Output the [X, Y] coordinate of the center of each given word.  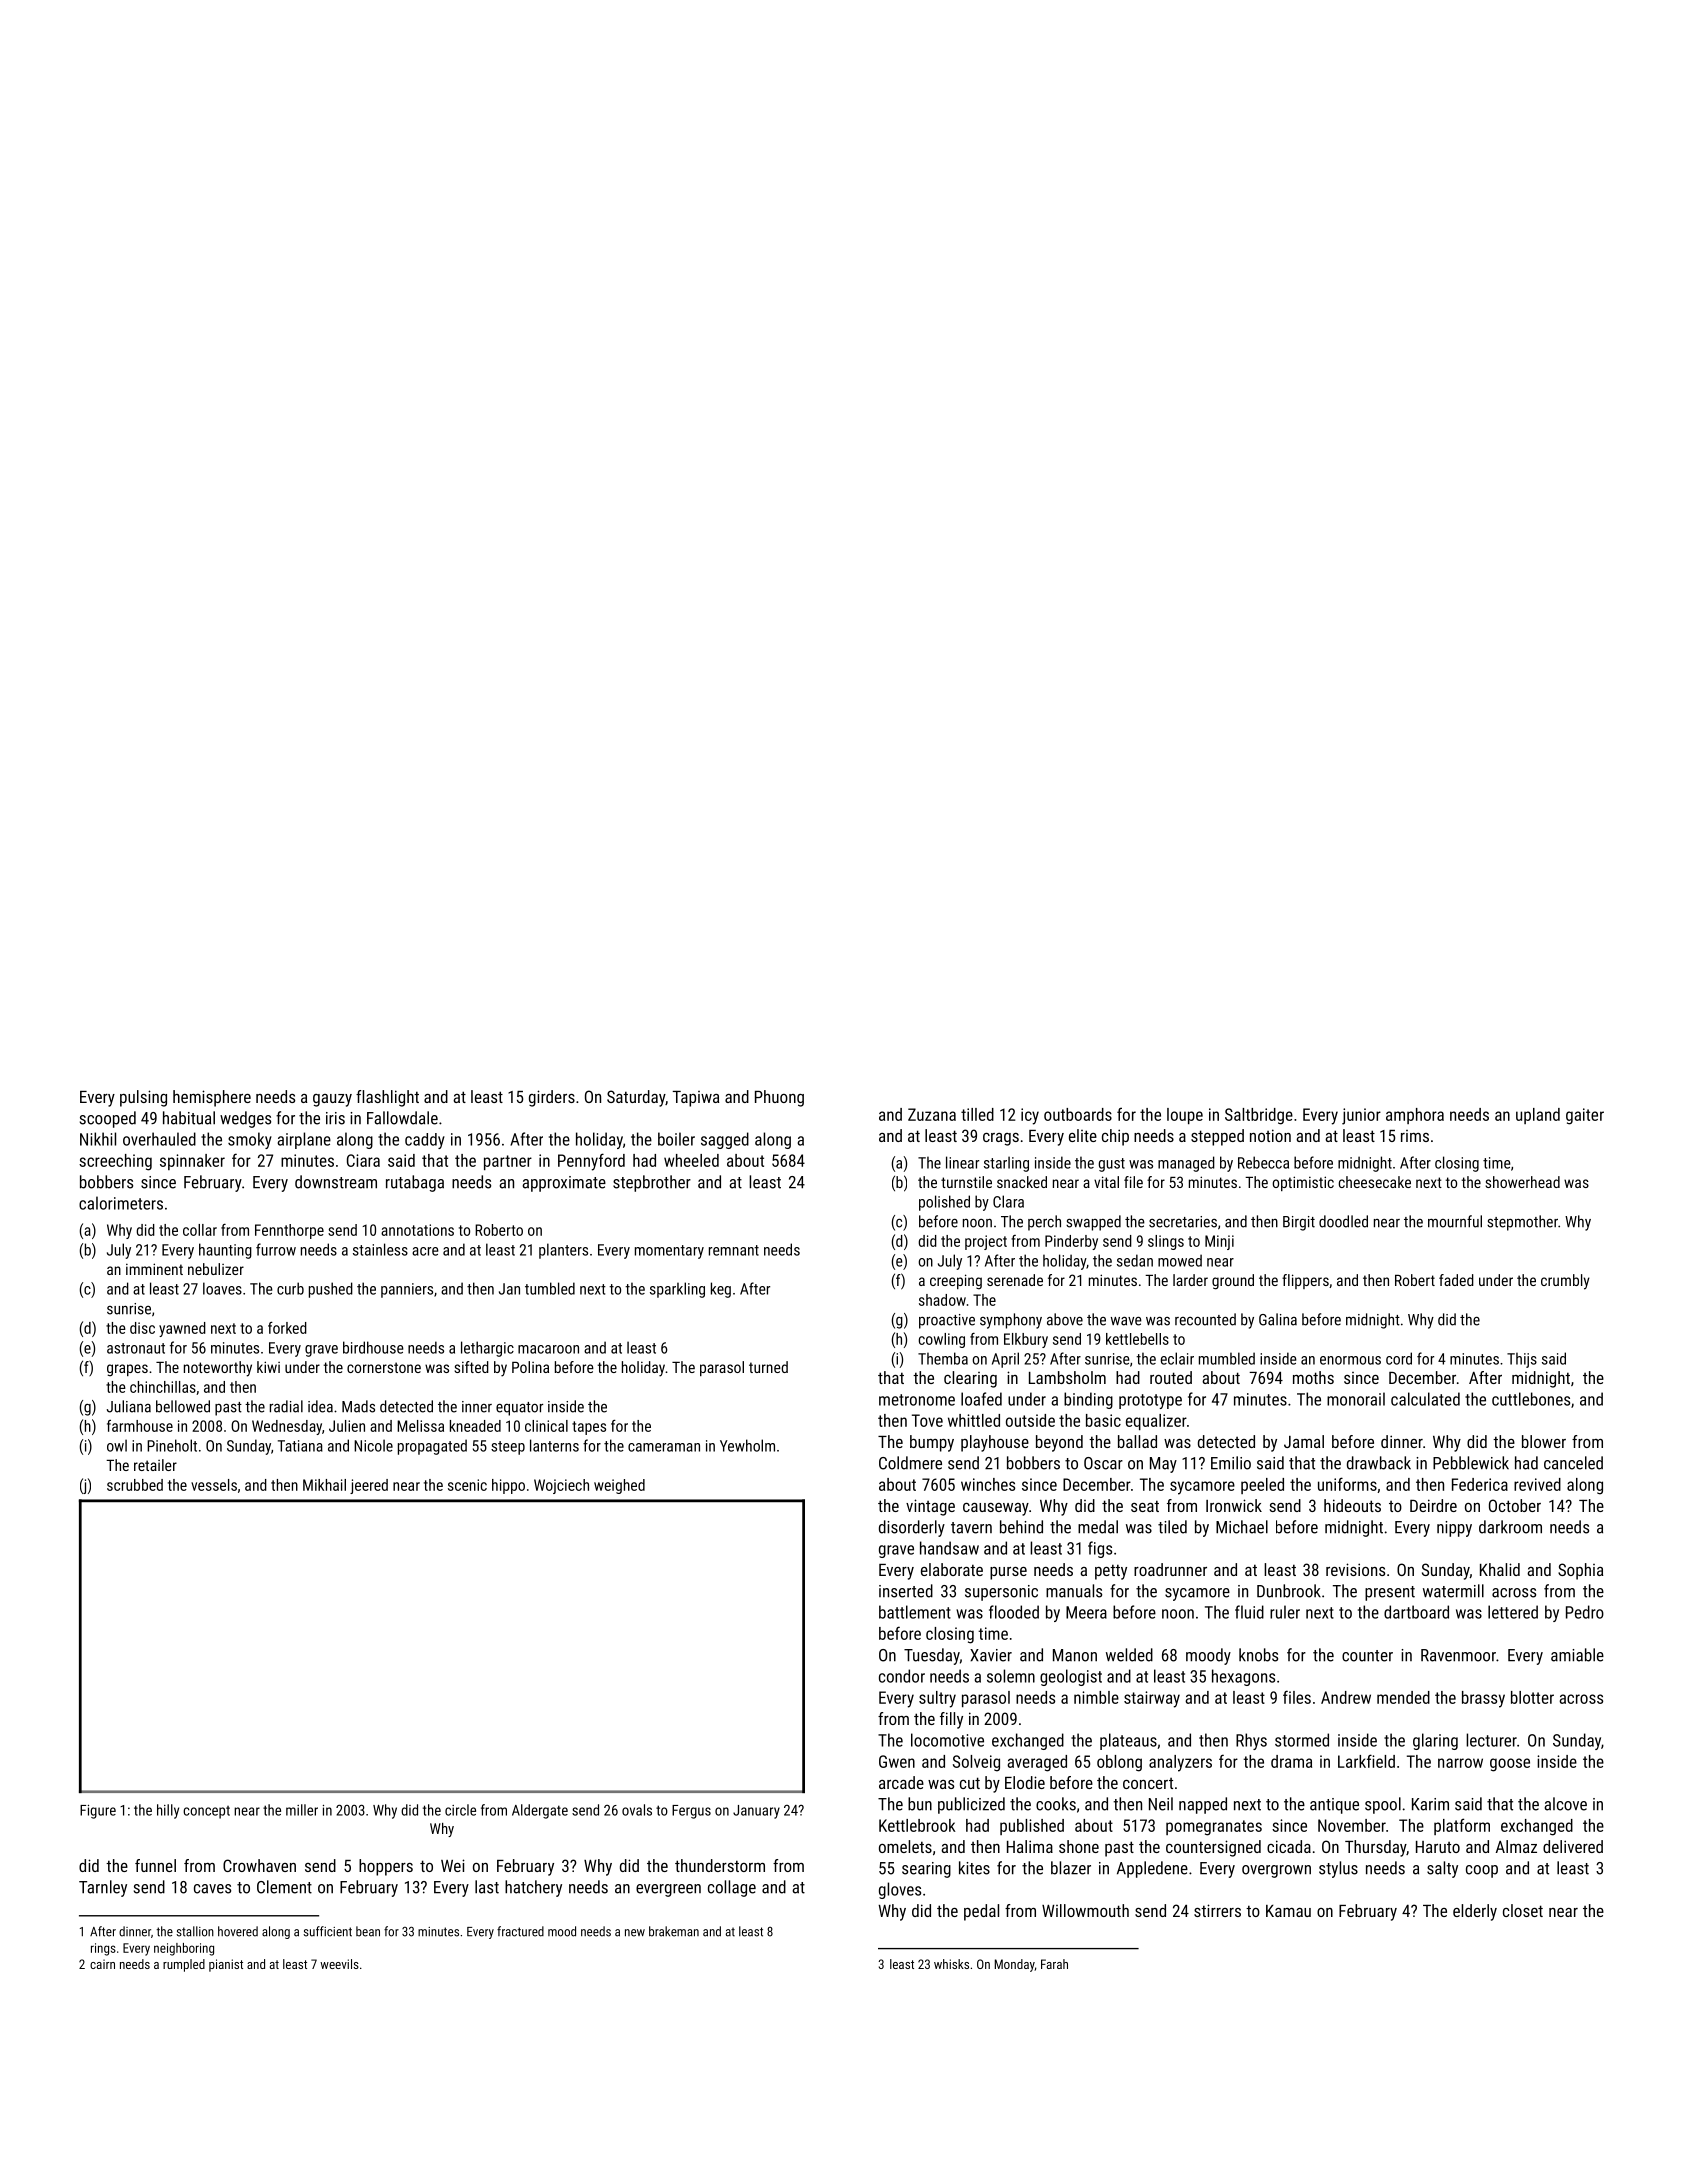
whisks [951, 1964]
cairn [102, 1964]
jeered [369, 1486]
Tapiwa [696, 1098]
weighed [619, 1486]
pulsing [143, 1098]
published [1032, 1827]
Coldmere [910, 1463]
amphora [1415, 1116]
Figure [98, 1812]
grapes [127, 1370]
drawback [1379, 1463]
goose [1510, 1765]
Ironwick [1234, 1505]
